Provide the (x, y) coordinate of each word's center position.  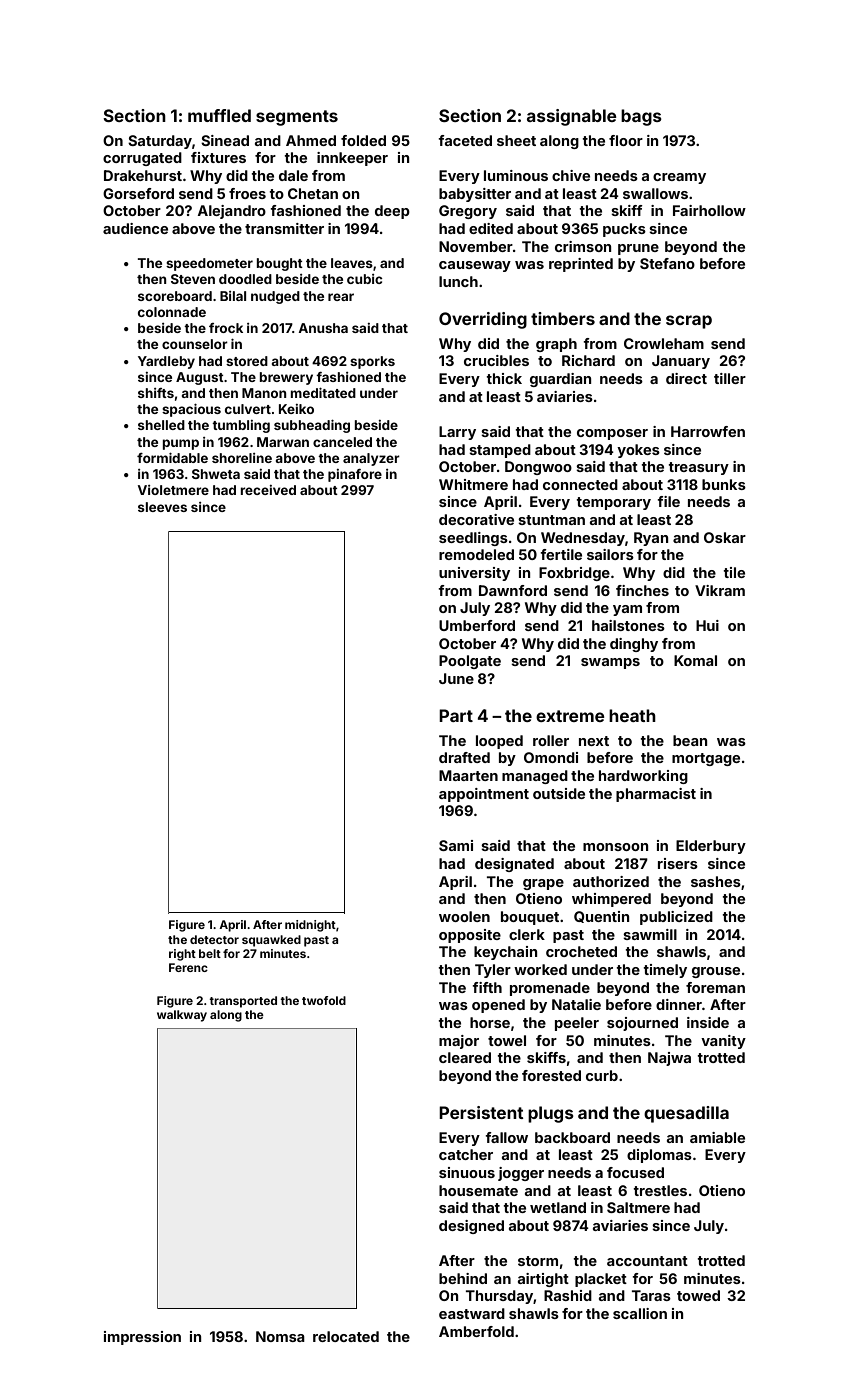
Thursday (500, 1297)
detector (214, 939)
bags (641, 117)
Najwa (669, 1059)
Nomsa (280, 1336)
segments (297, 118)
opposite (470, 936)
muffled (219, 115)
